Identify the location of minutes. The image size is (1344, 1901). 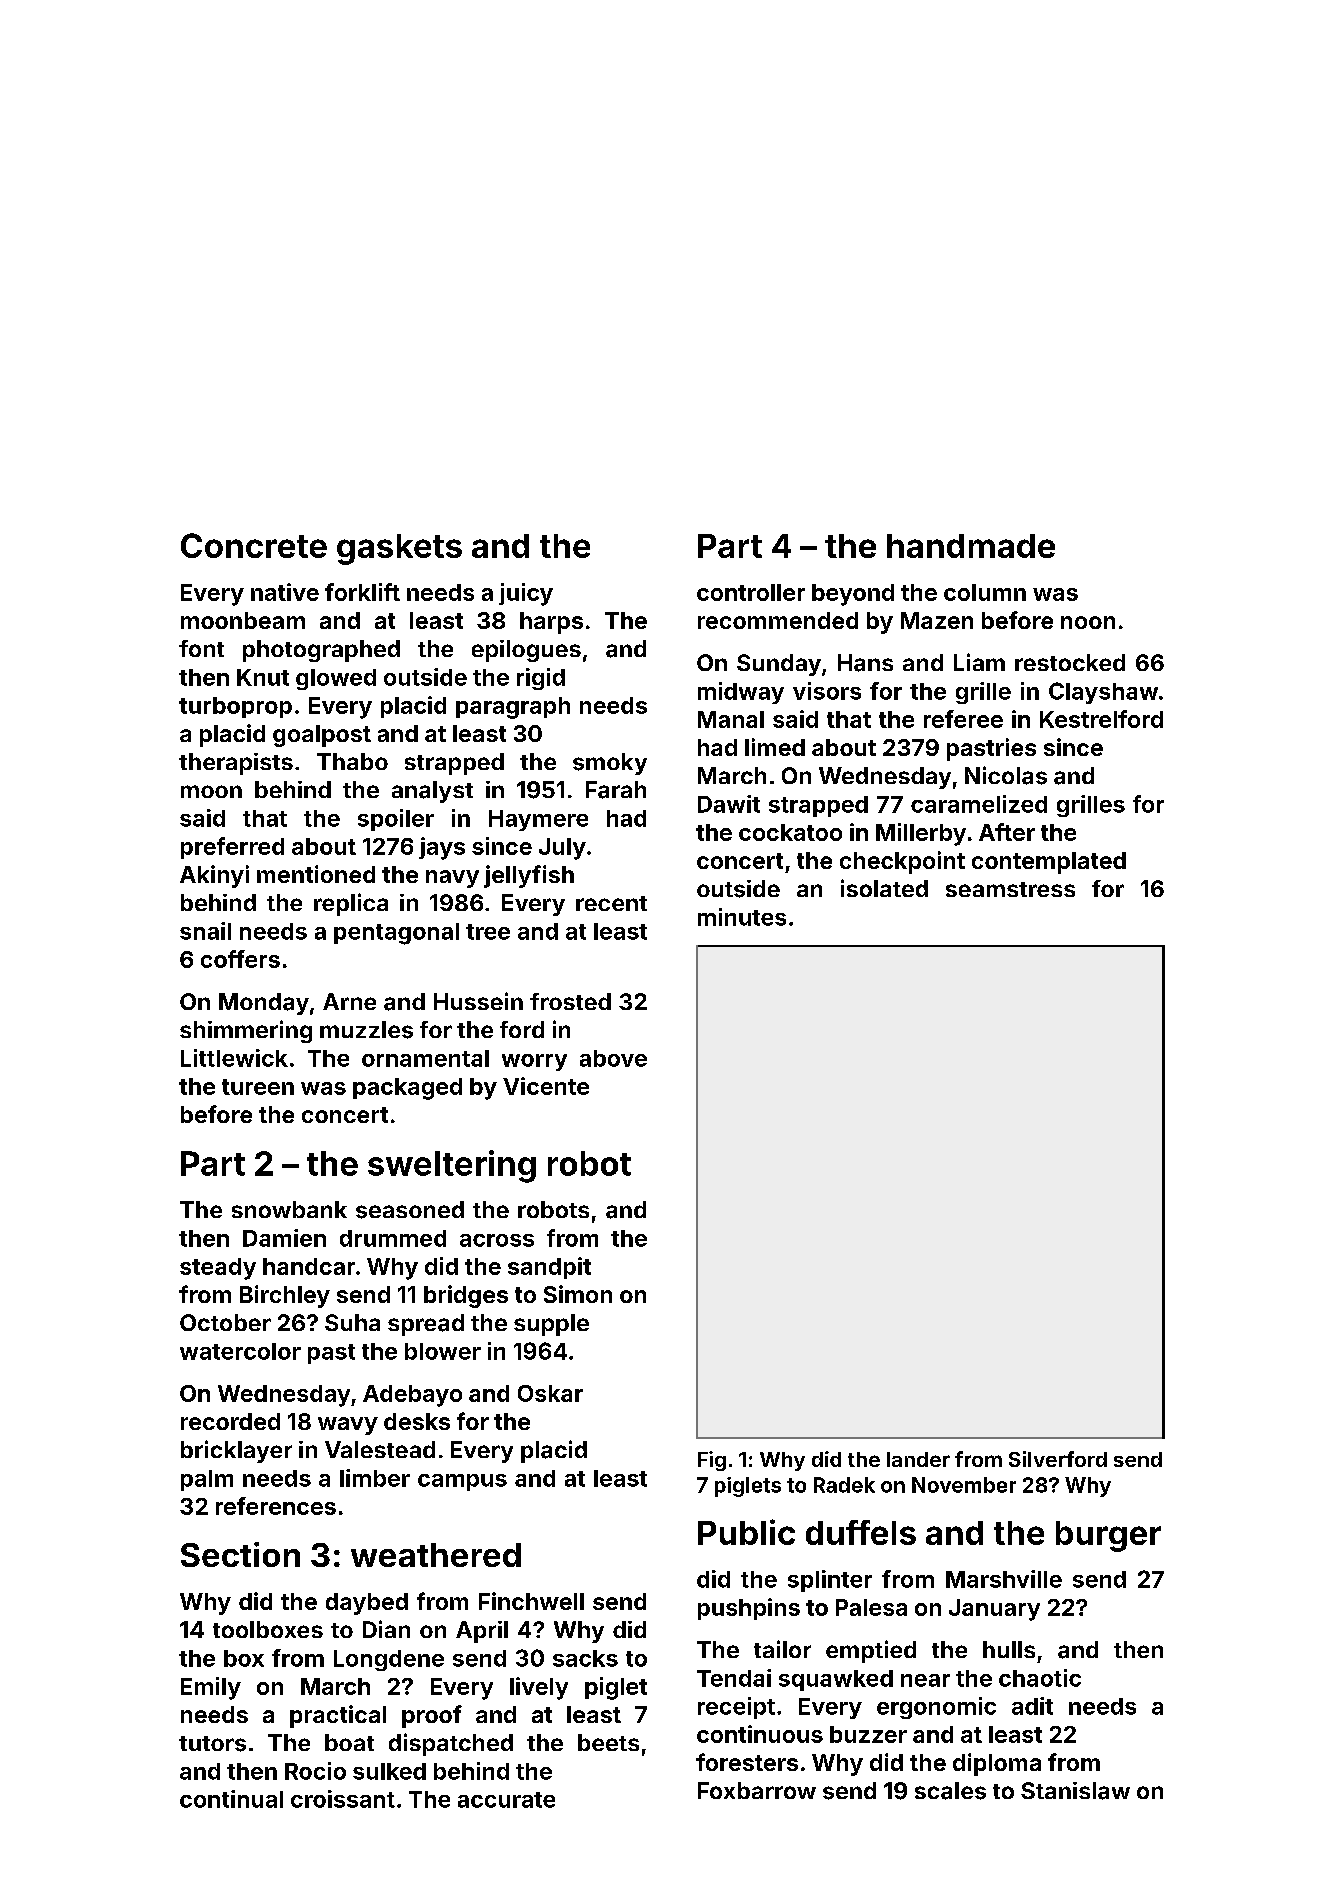
(742, 917).
